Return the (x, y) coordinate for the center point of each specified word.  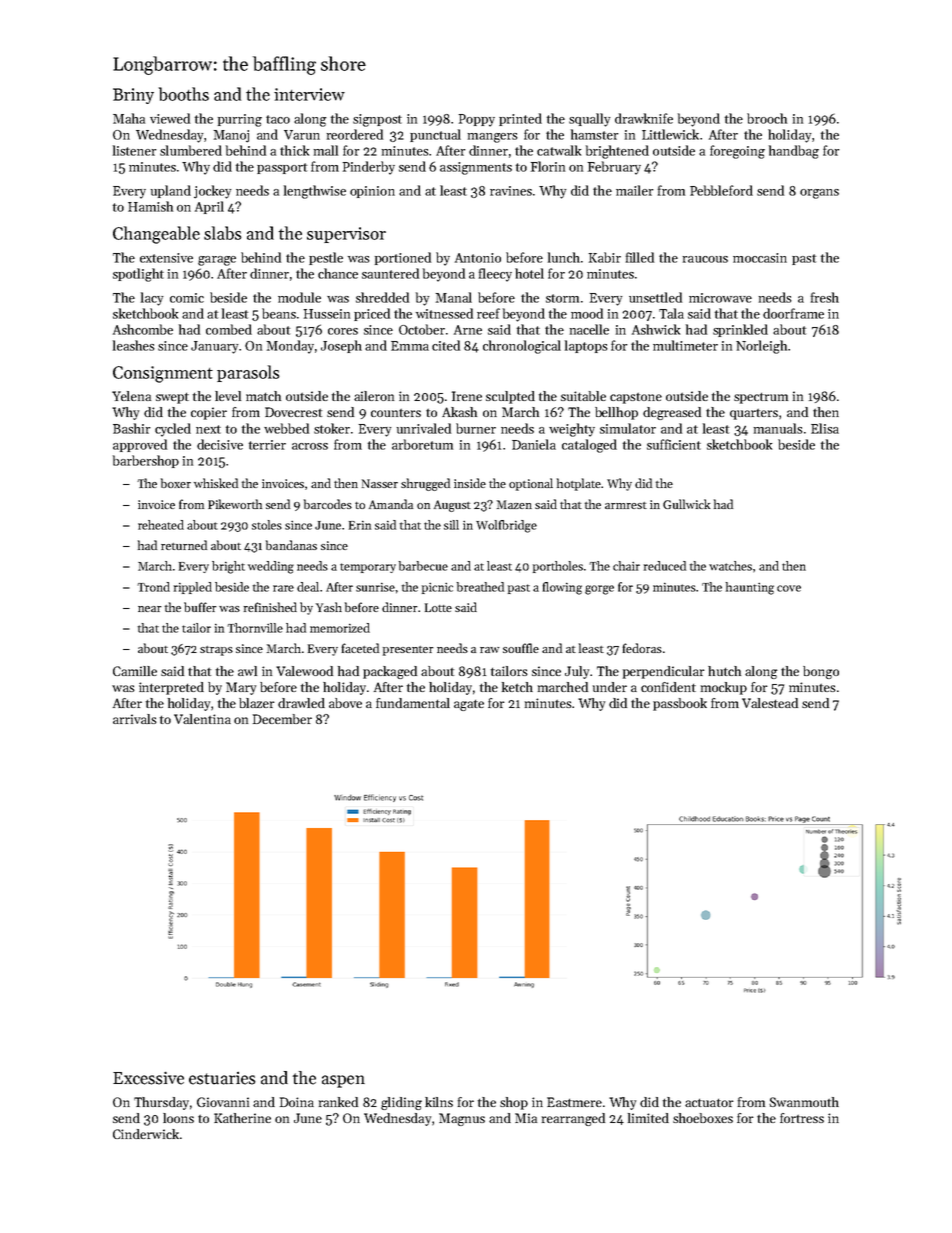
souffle (521, 648)
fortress (802, 1118)
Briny (133, 96)
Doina (297, 1102)
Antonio (478, 258)
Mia (526, 1118)
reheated (161, 525)
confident (668, 687)
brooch (767, 118)
